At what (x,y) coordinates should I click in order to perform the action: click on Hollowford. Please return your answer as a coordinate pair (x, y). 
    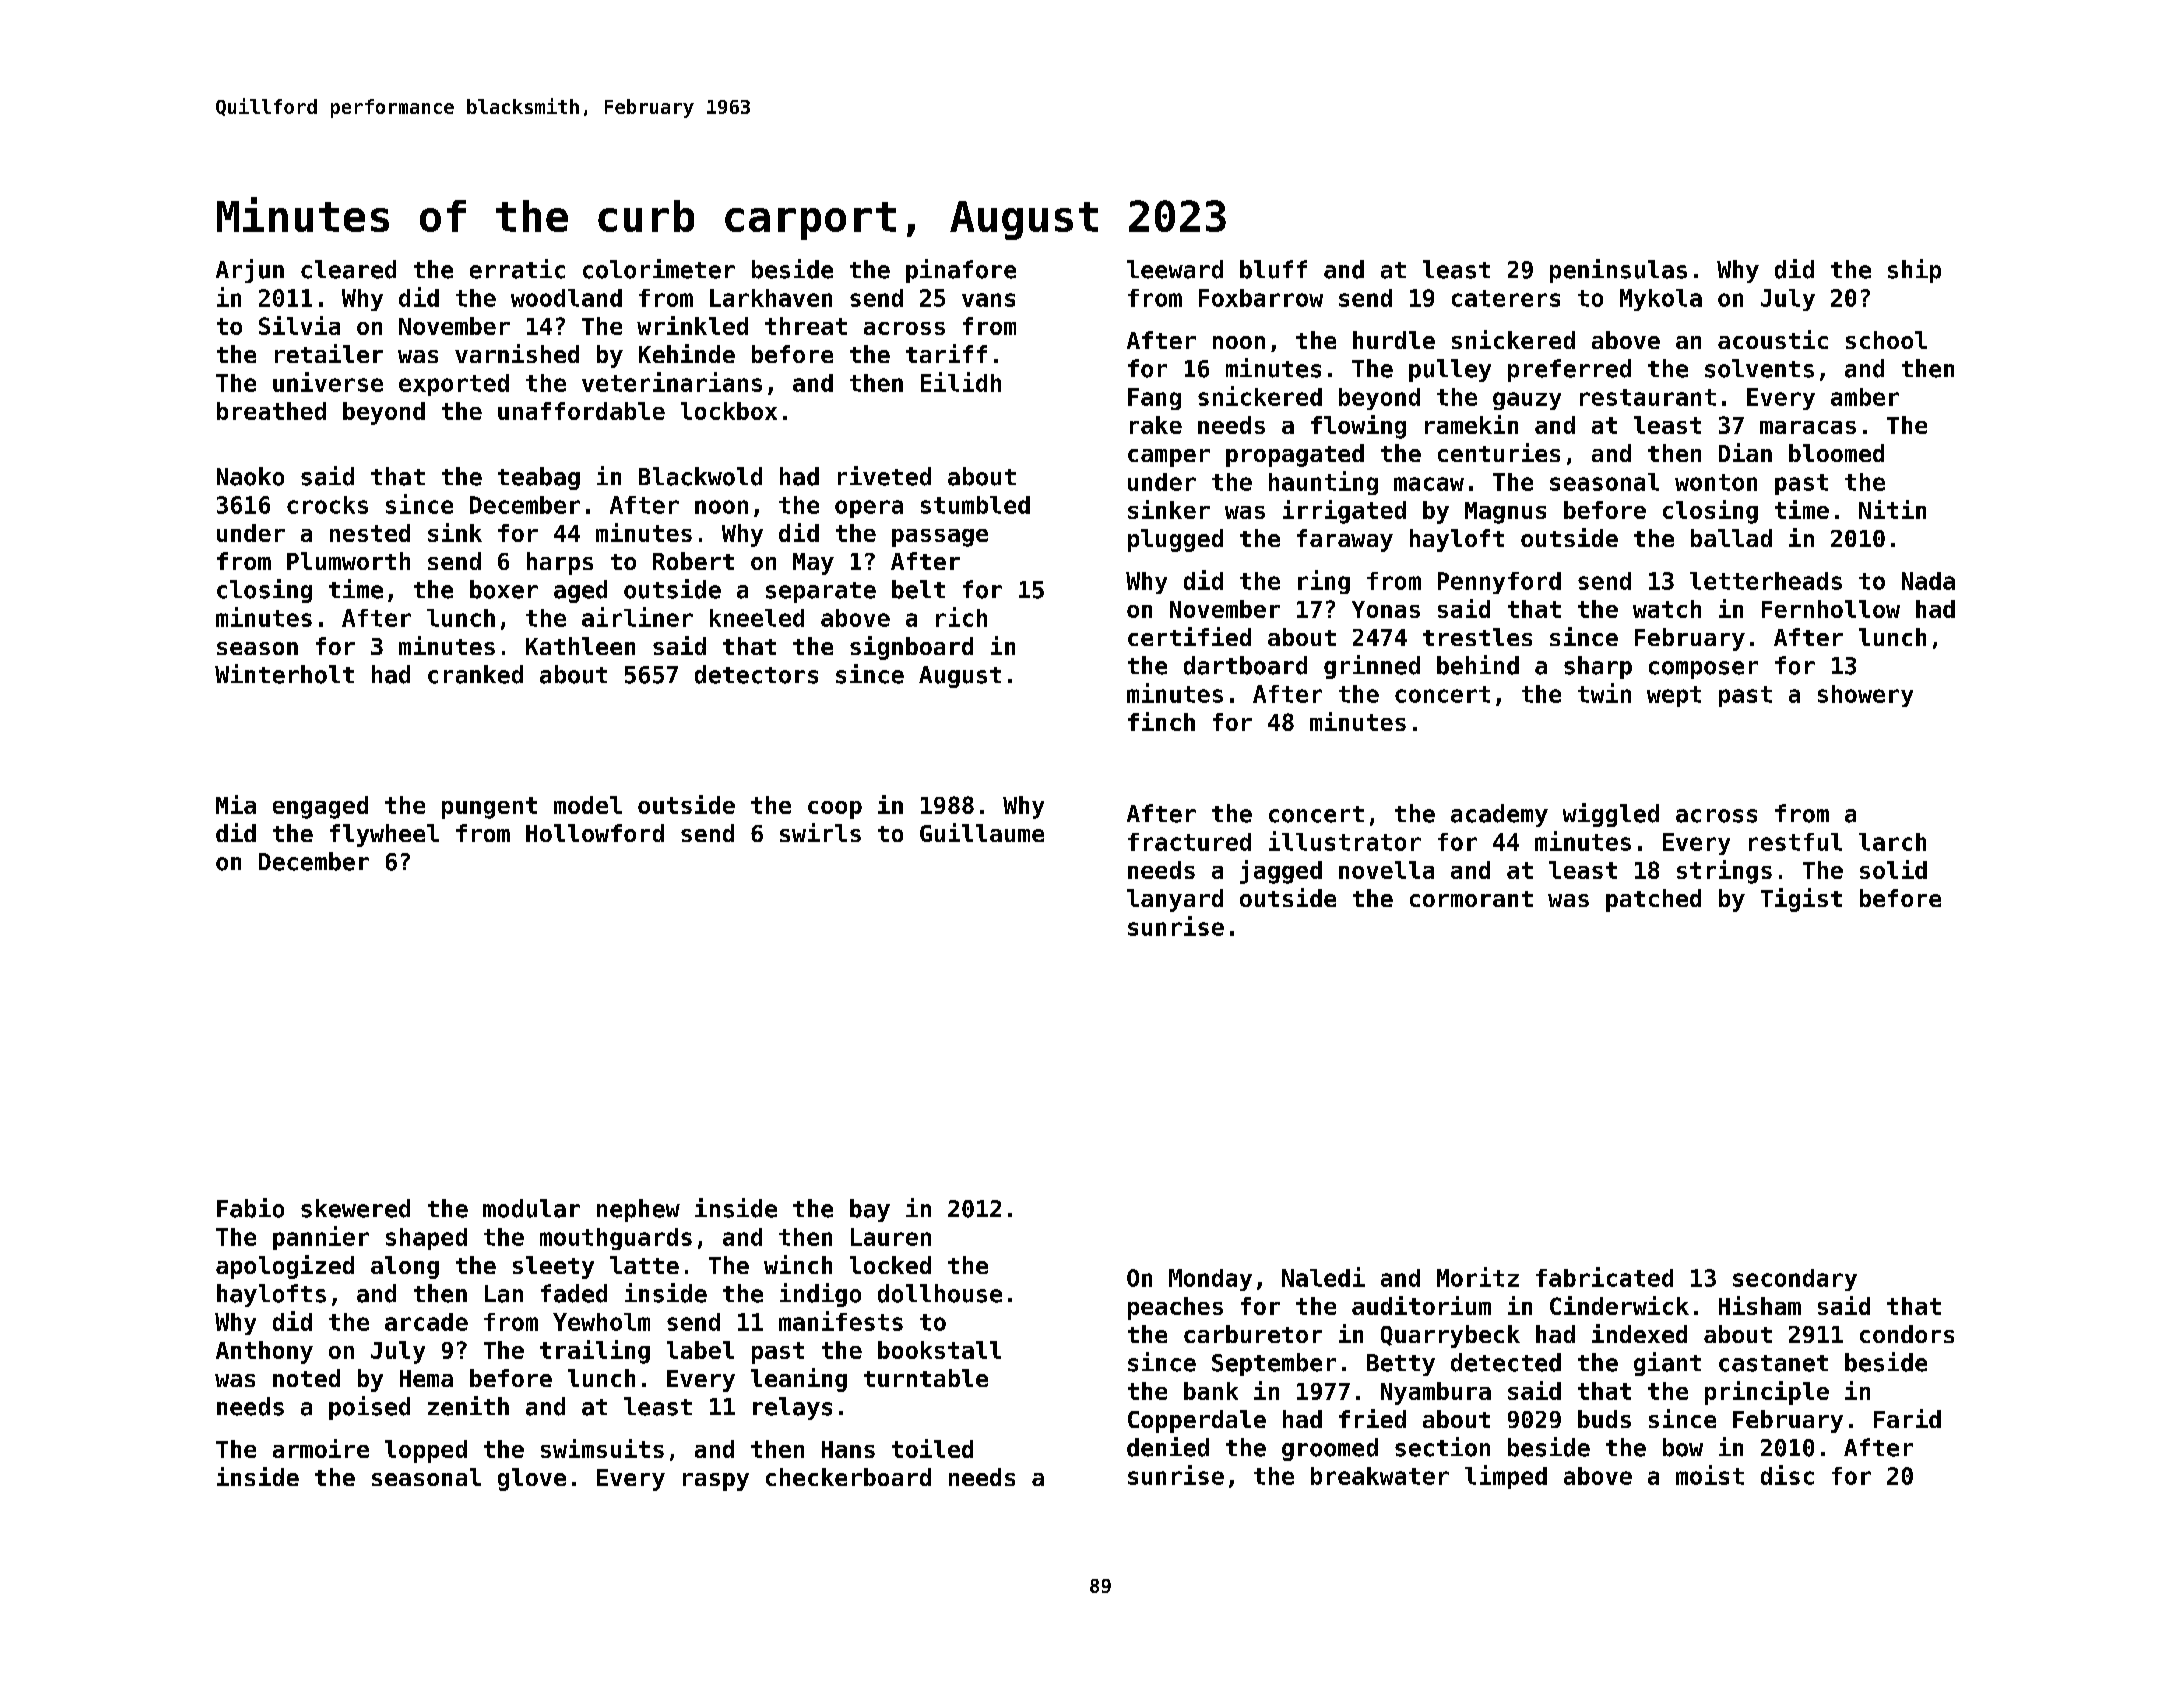
    Looking at the image, I should click on (595, 833).
